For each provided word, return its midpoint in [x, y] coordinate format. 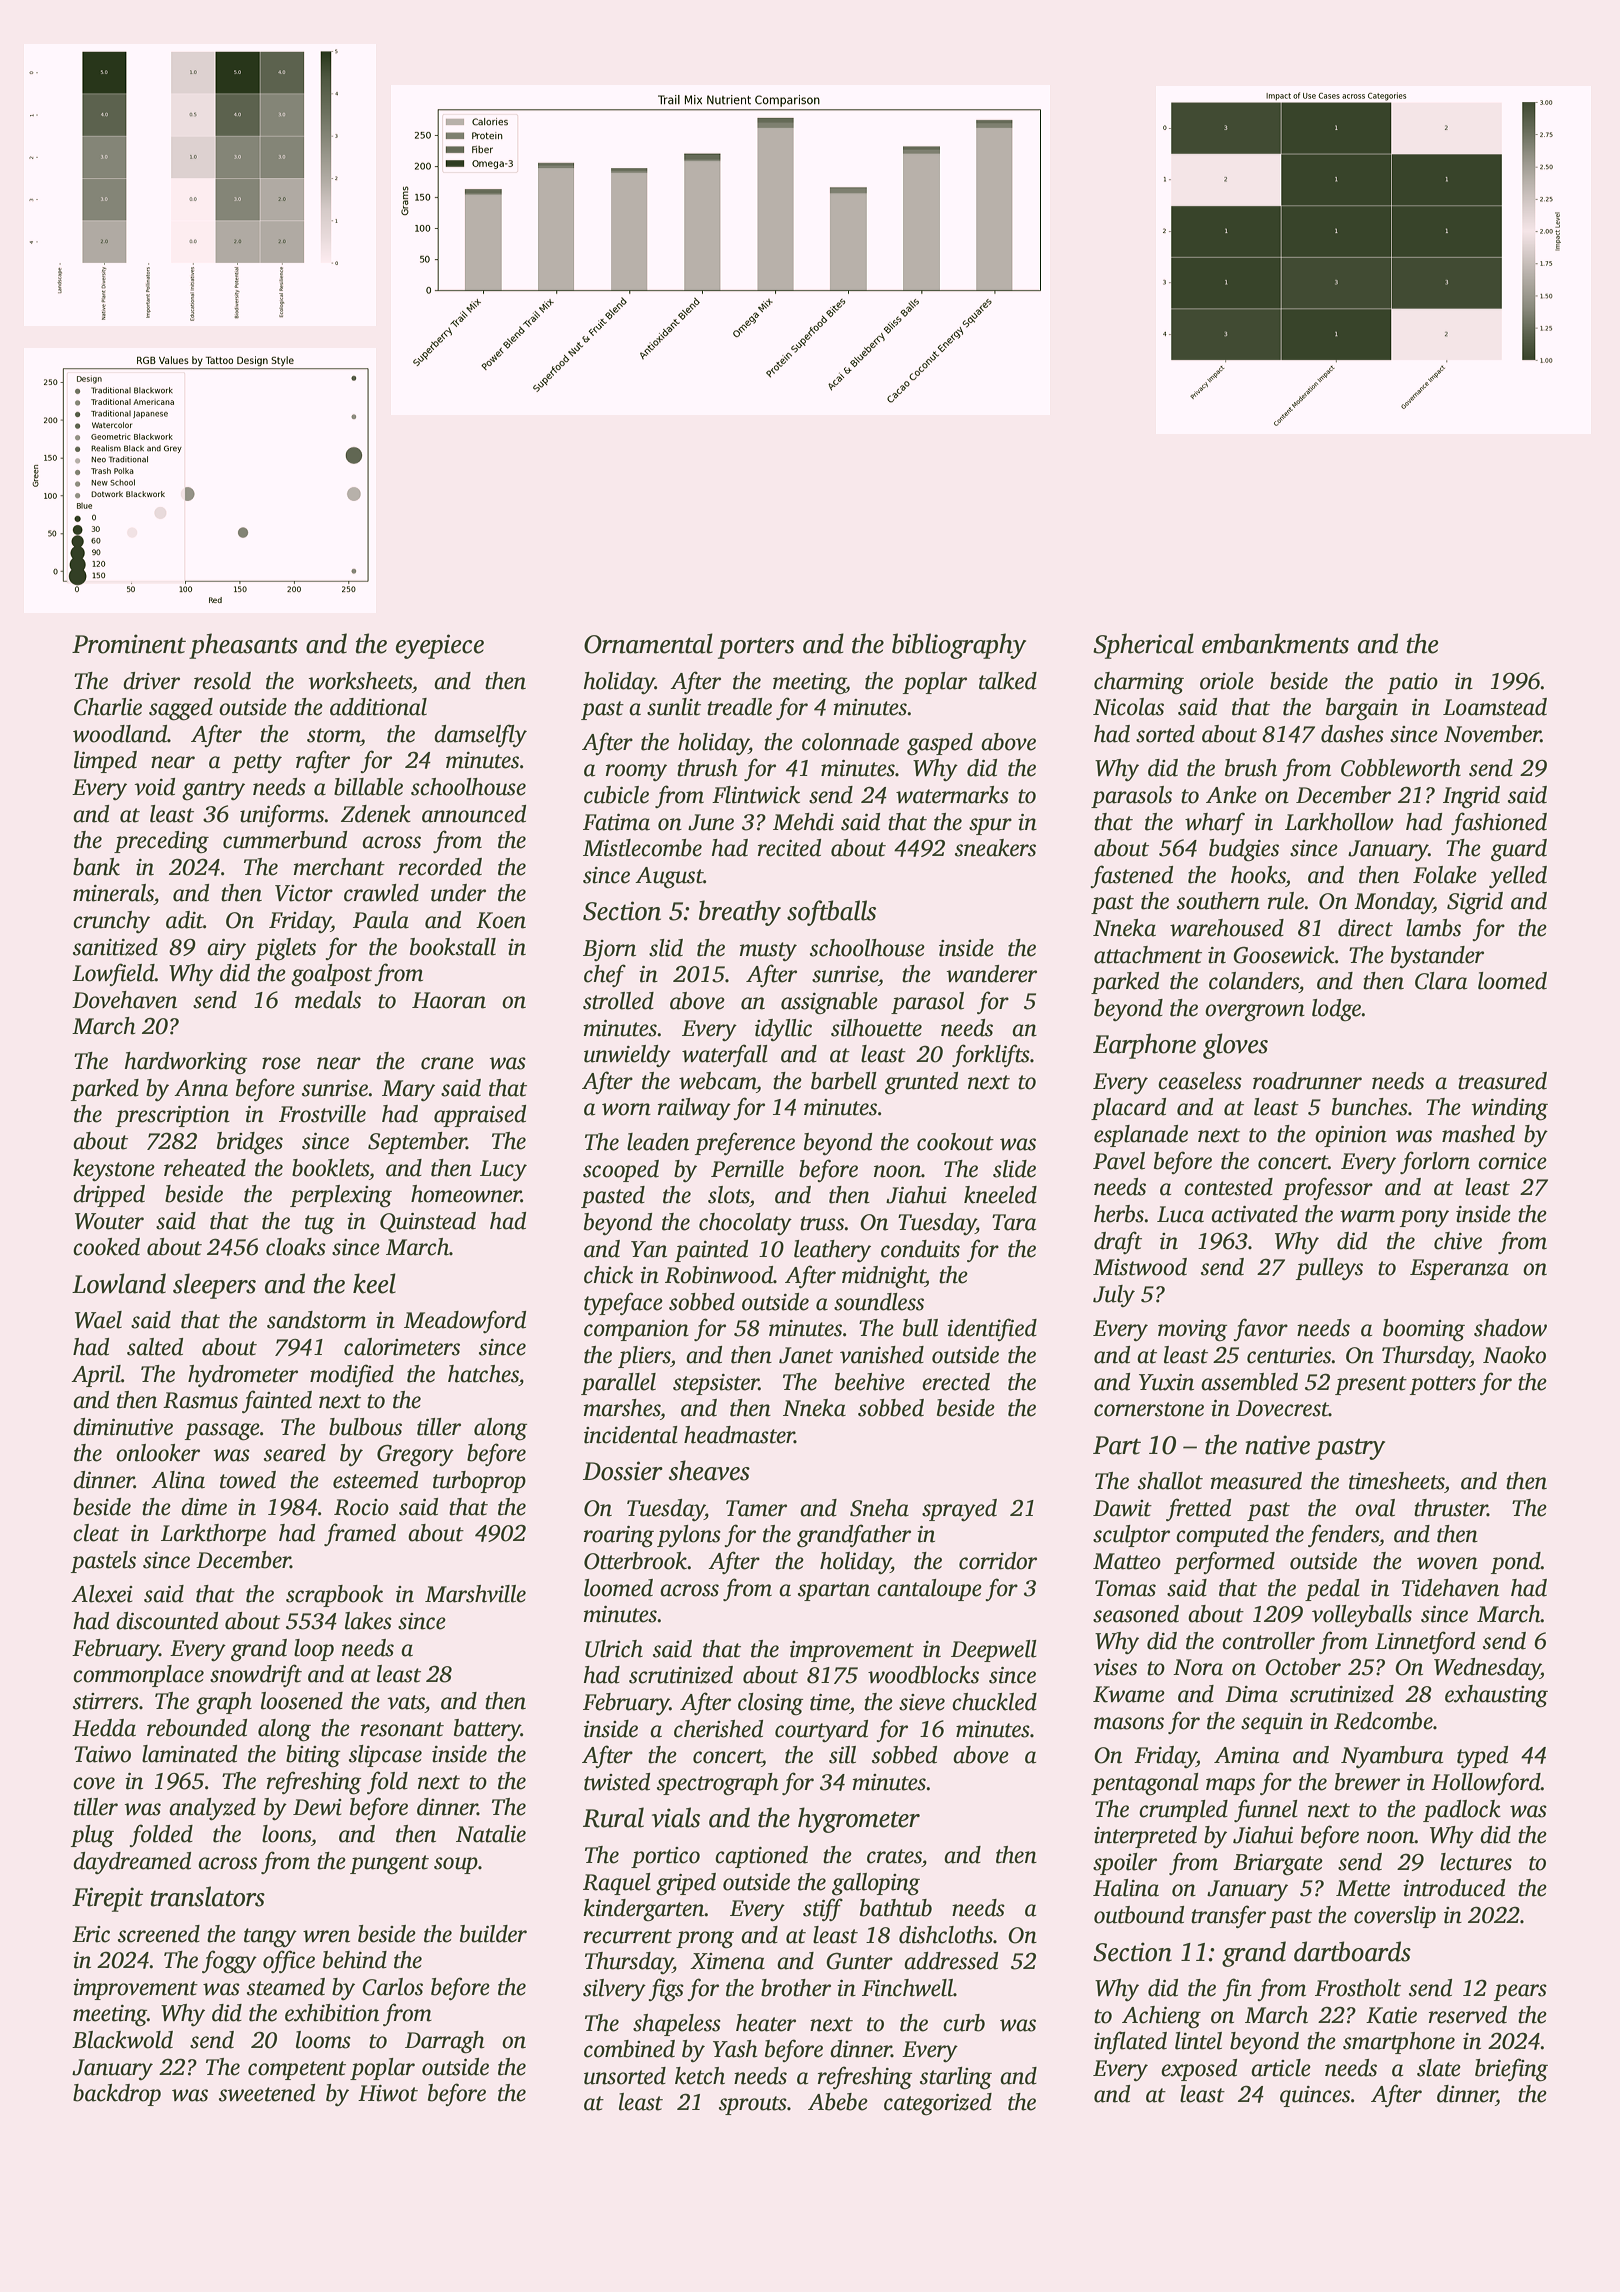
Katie [1391, 2015]
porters [756, 648]
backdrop [117, 2095]
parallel [618, 1384]
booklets [330, 1168]
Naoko [1514, 1355]
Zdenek [376, 814]
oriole [1227, 681]
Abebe [838, 2102]
